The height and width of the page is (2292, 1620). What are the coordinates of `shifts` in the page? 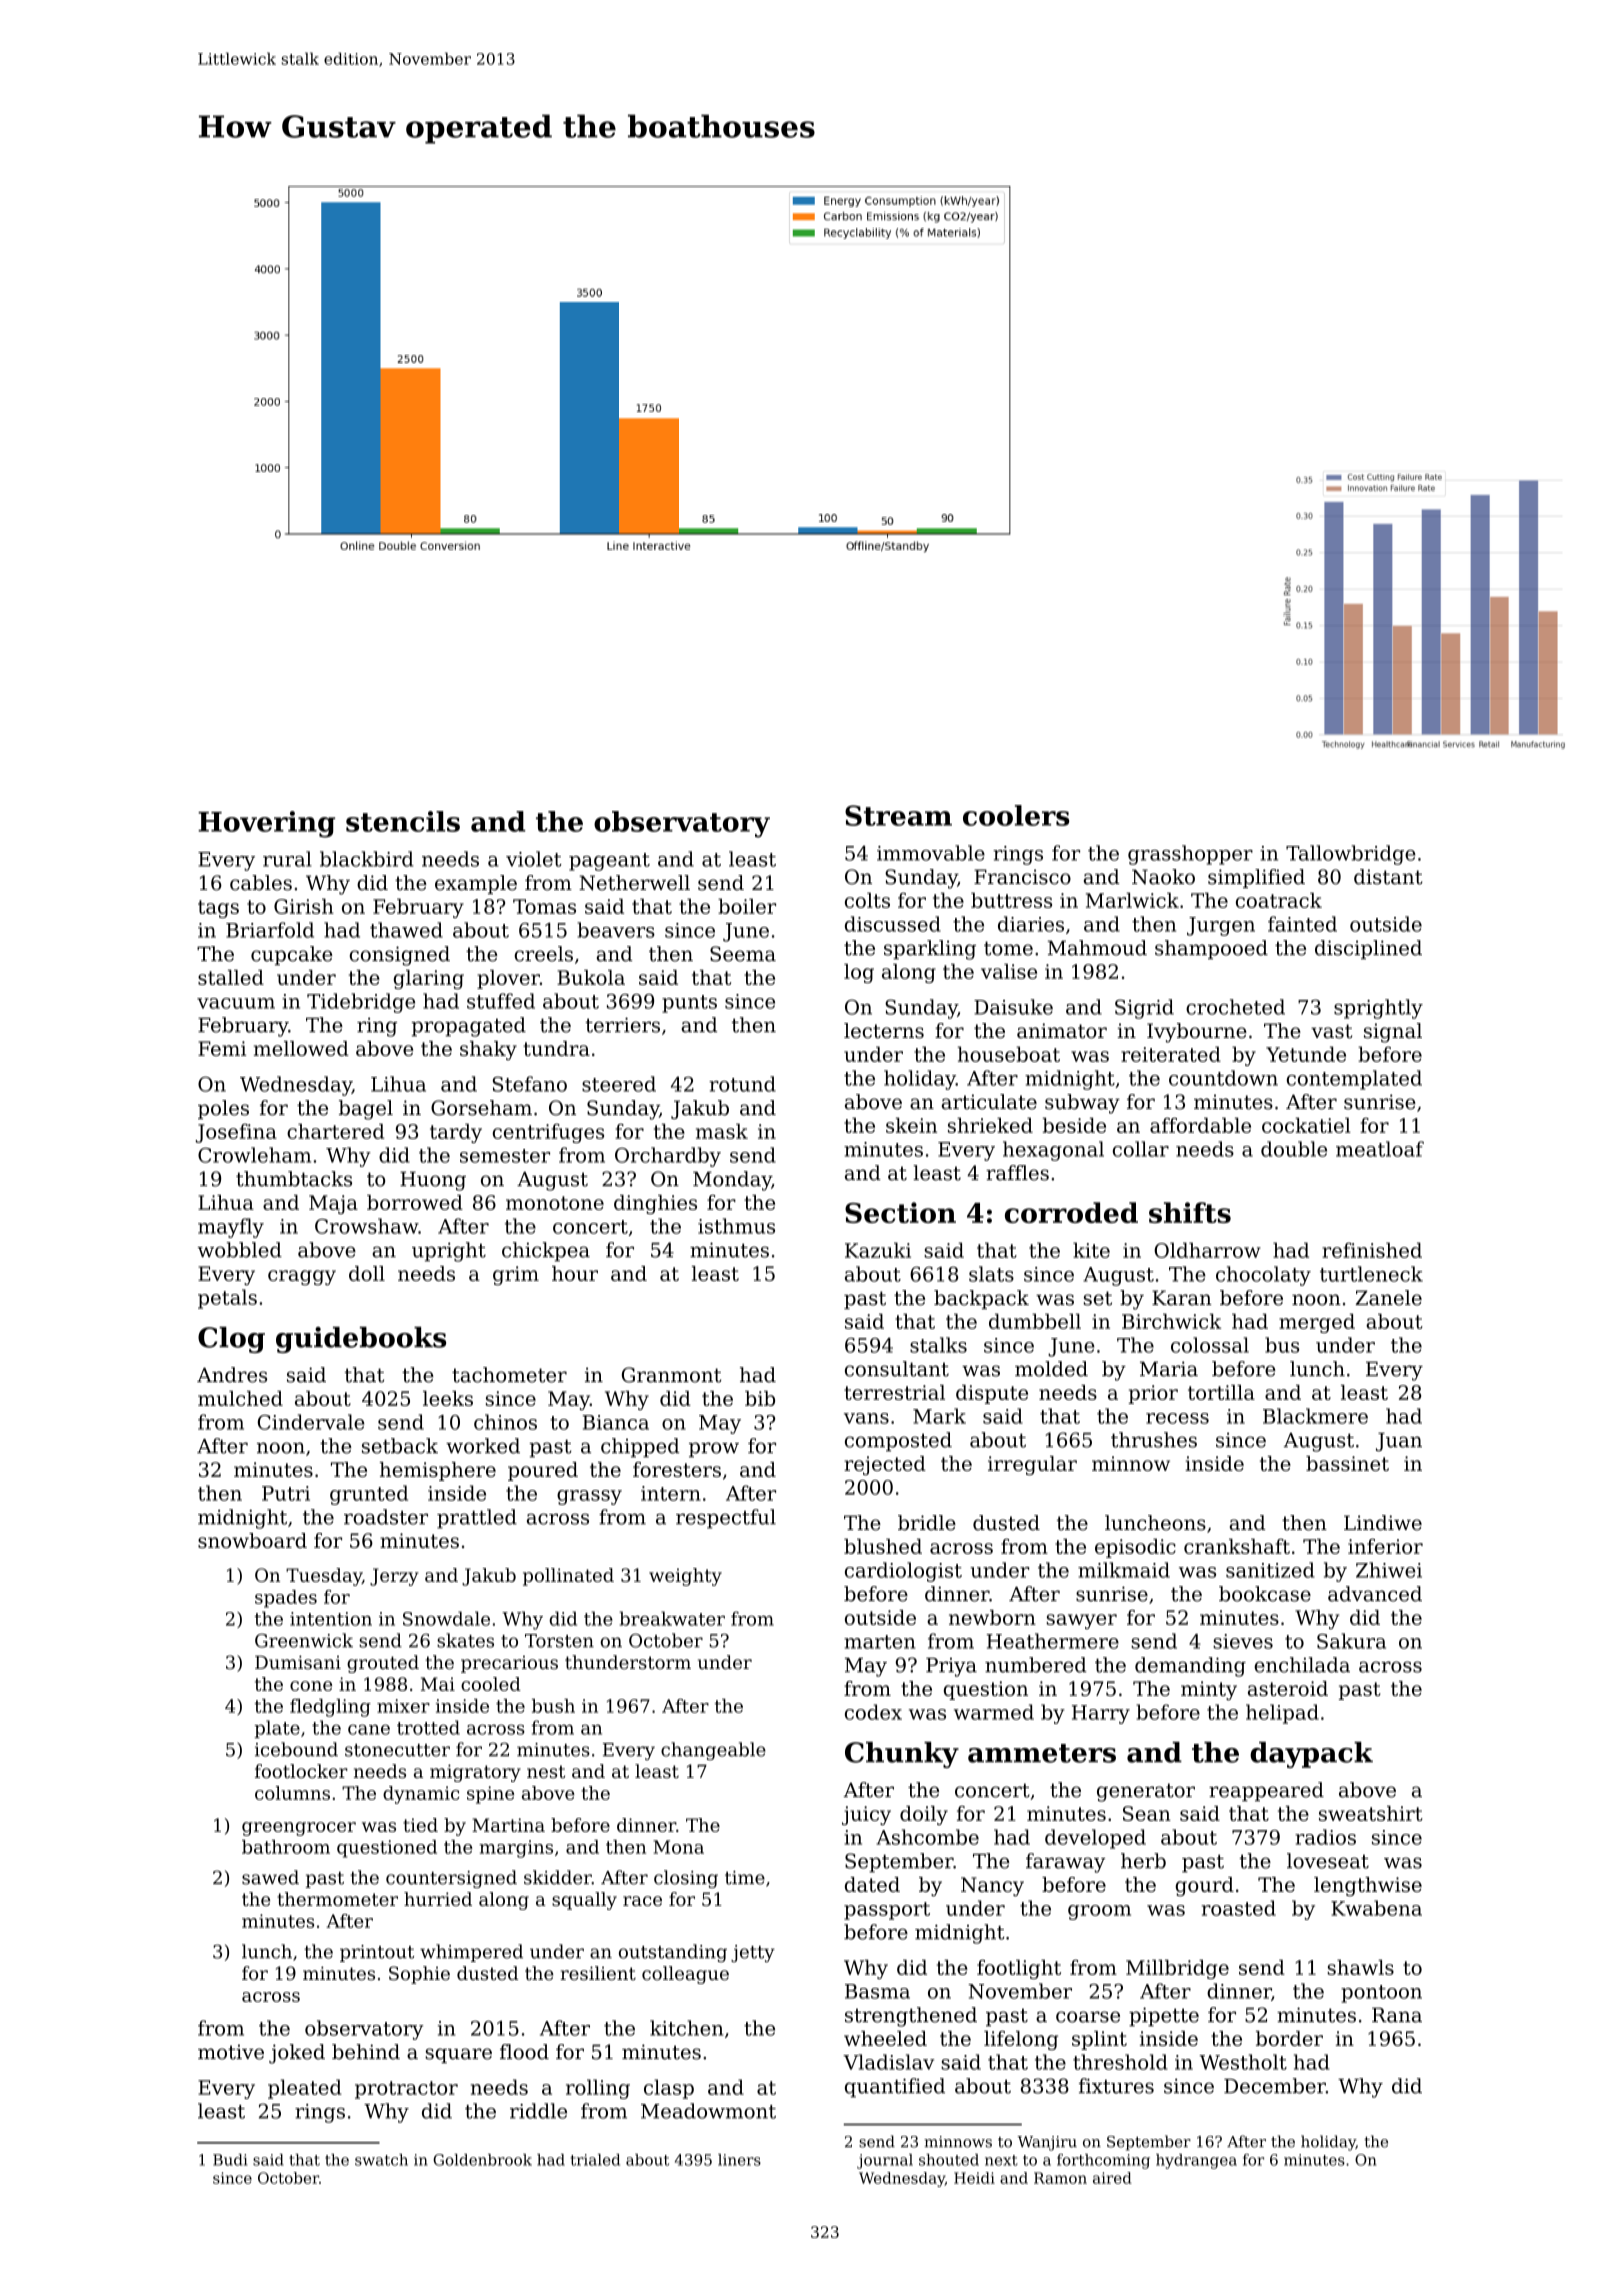 It's located at (1190, 1212).
